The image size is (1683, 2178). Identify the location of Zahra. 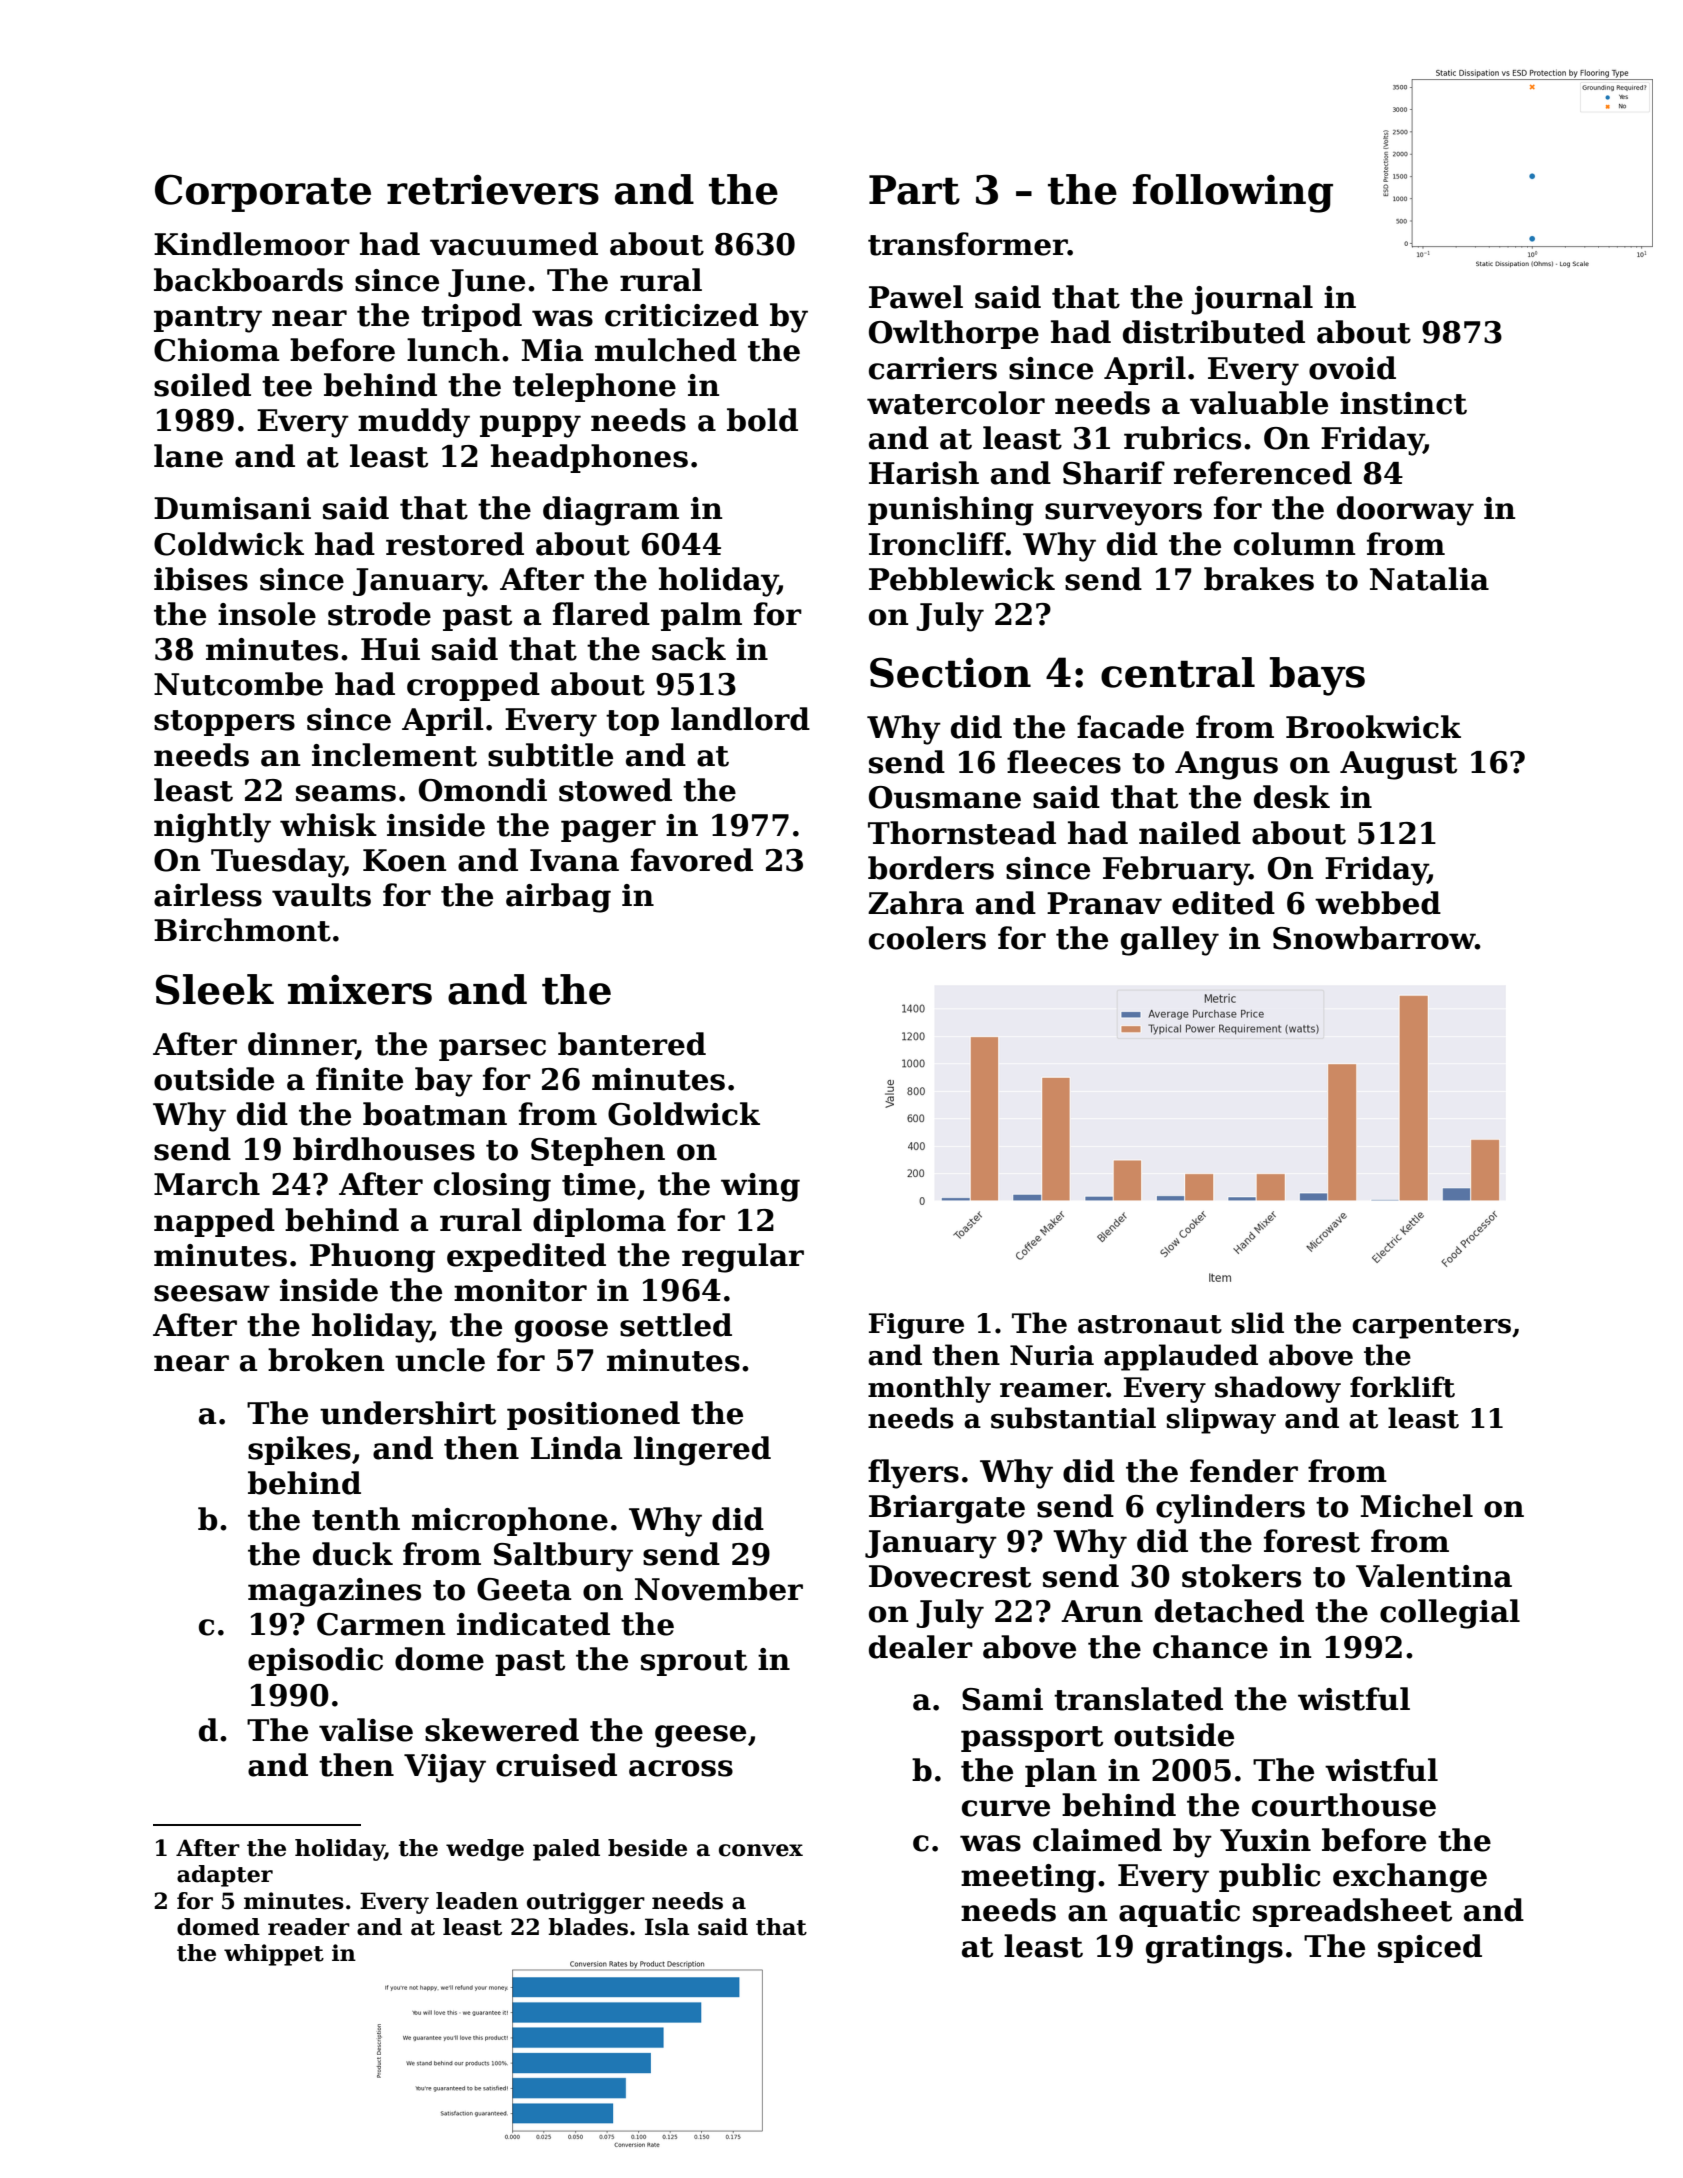
(916, 903).
